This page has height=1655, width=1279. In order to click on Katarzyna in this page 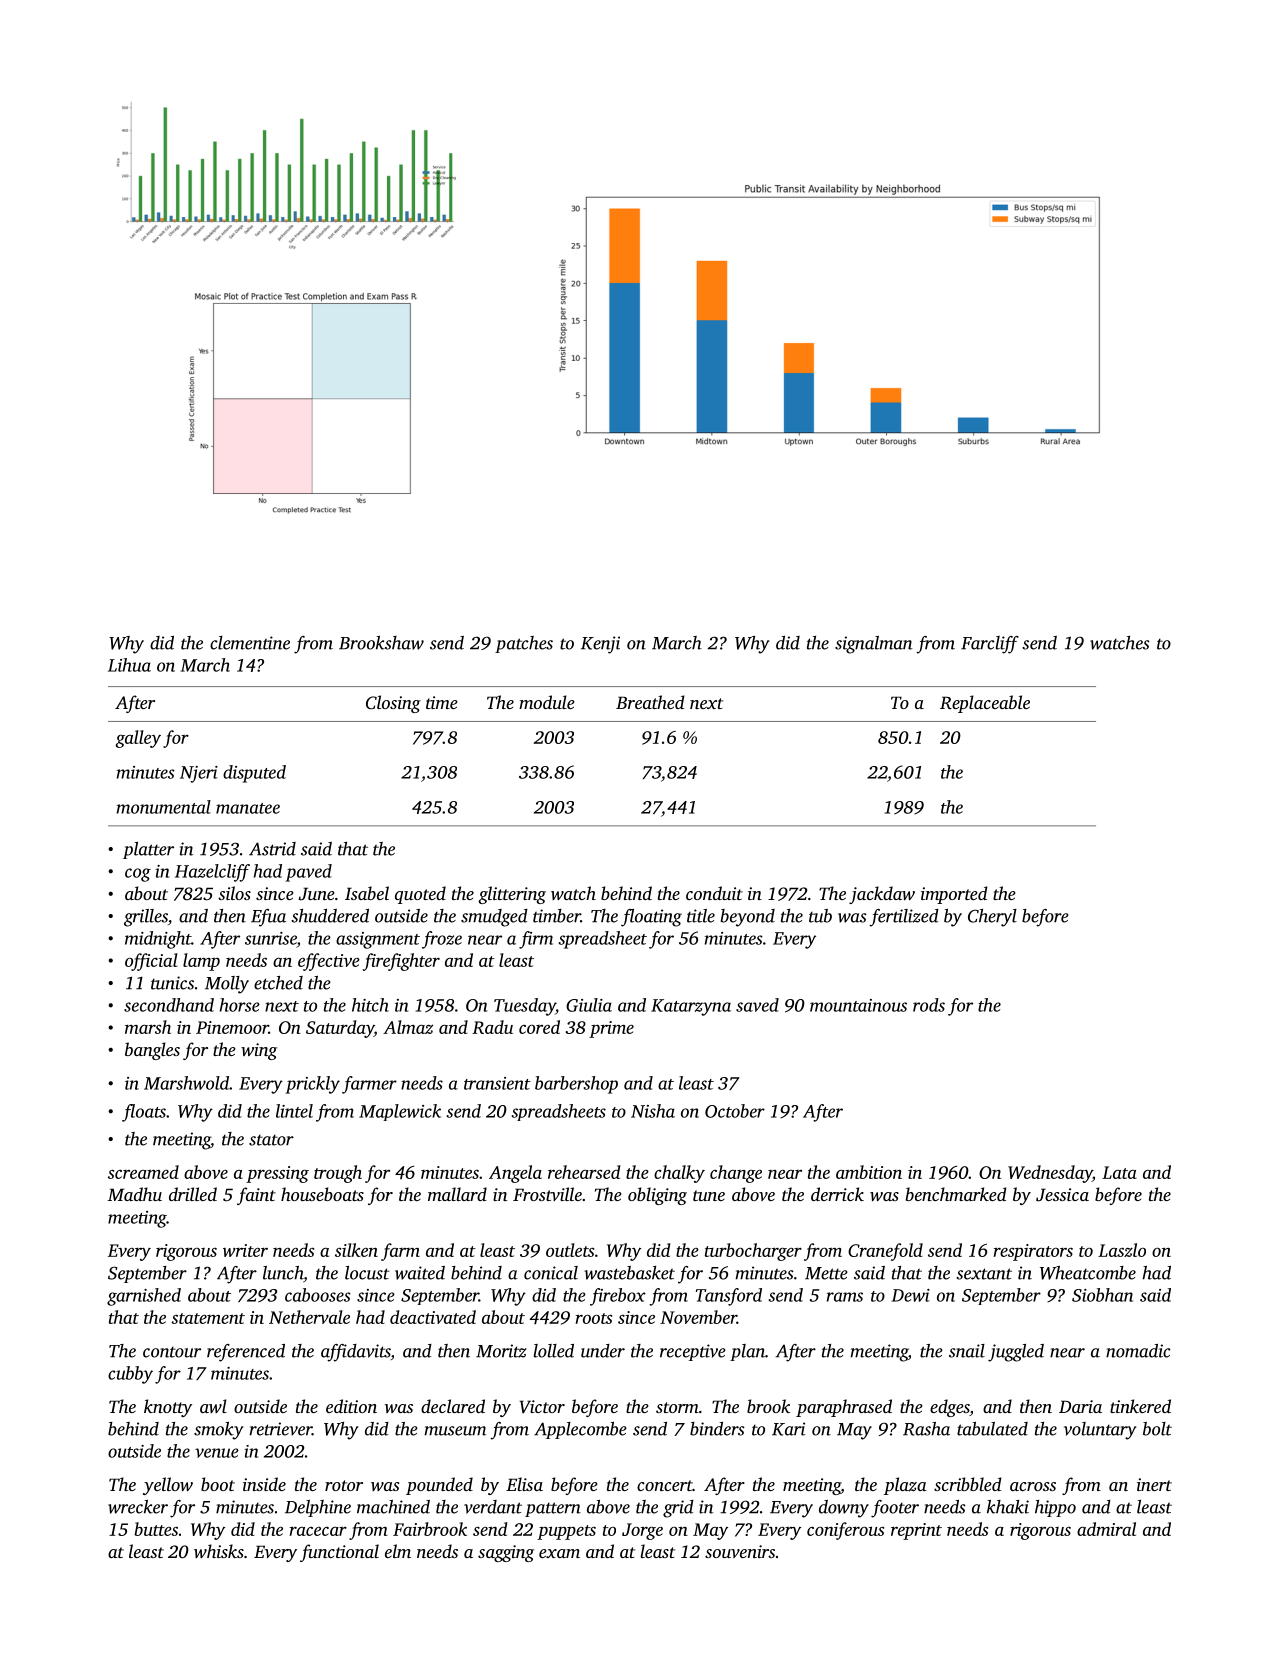, I will do `click(691, 1007)`.
